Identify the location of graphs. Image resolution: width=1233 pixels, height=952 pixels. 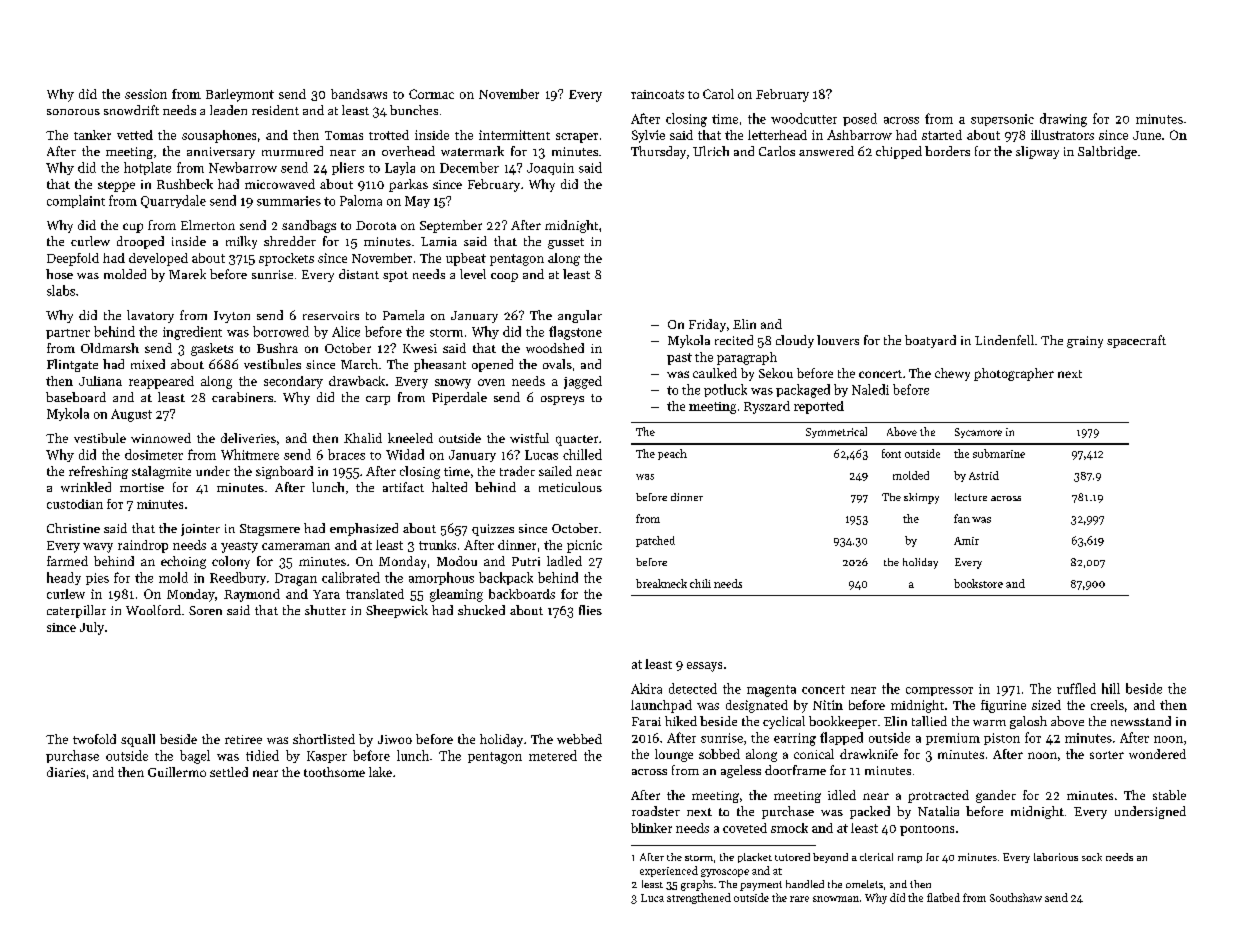
(697, 885).
